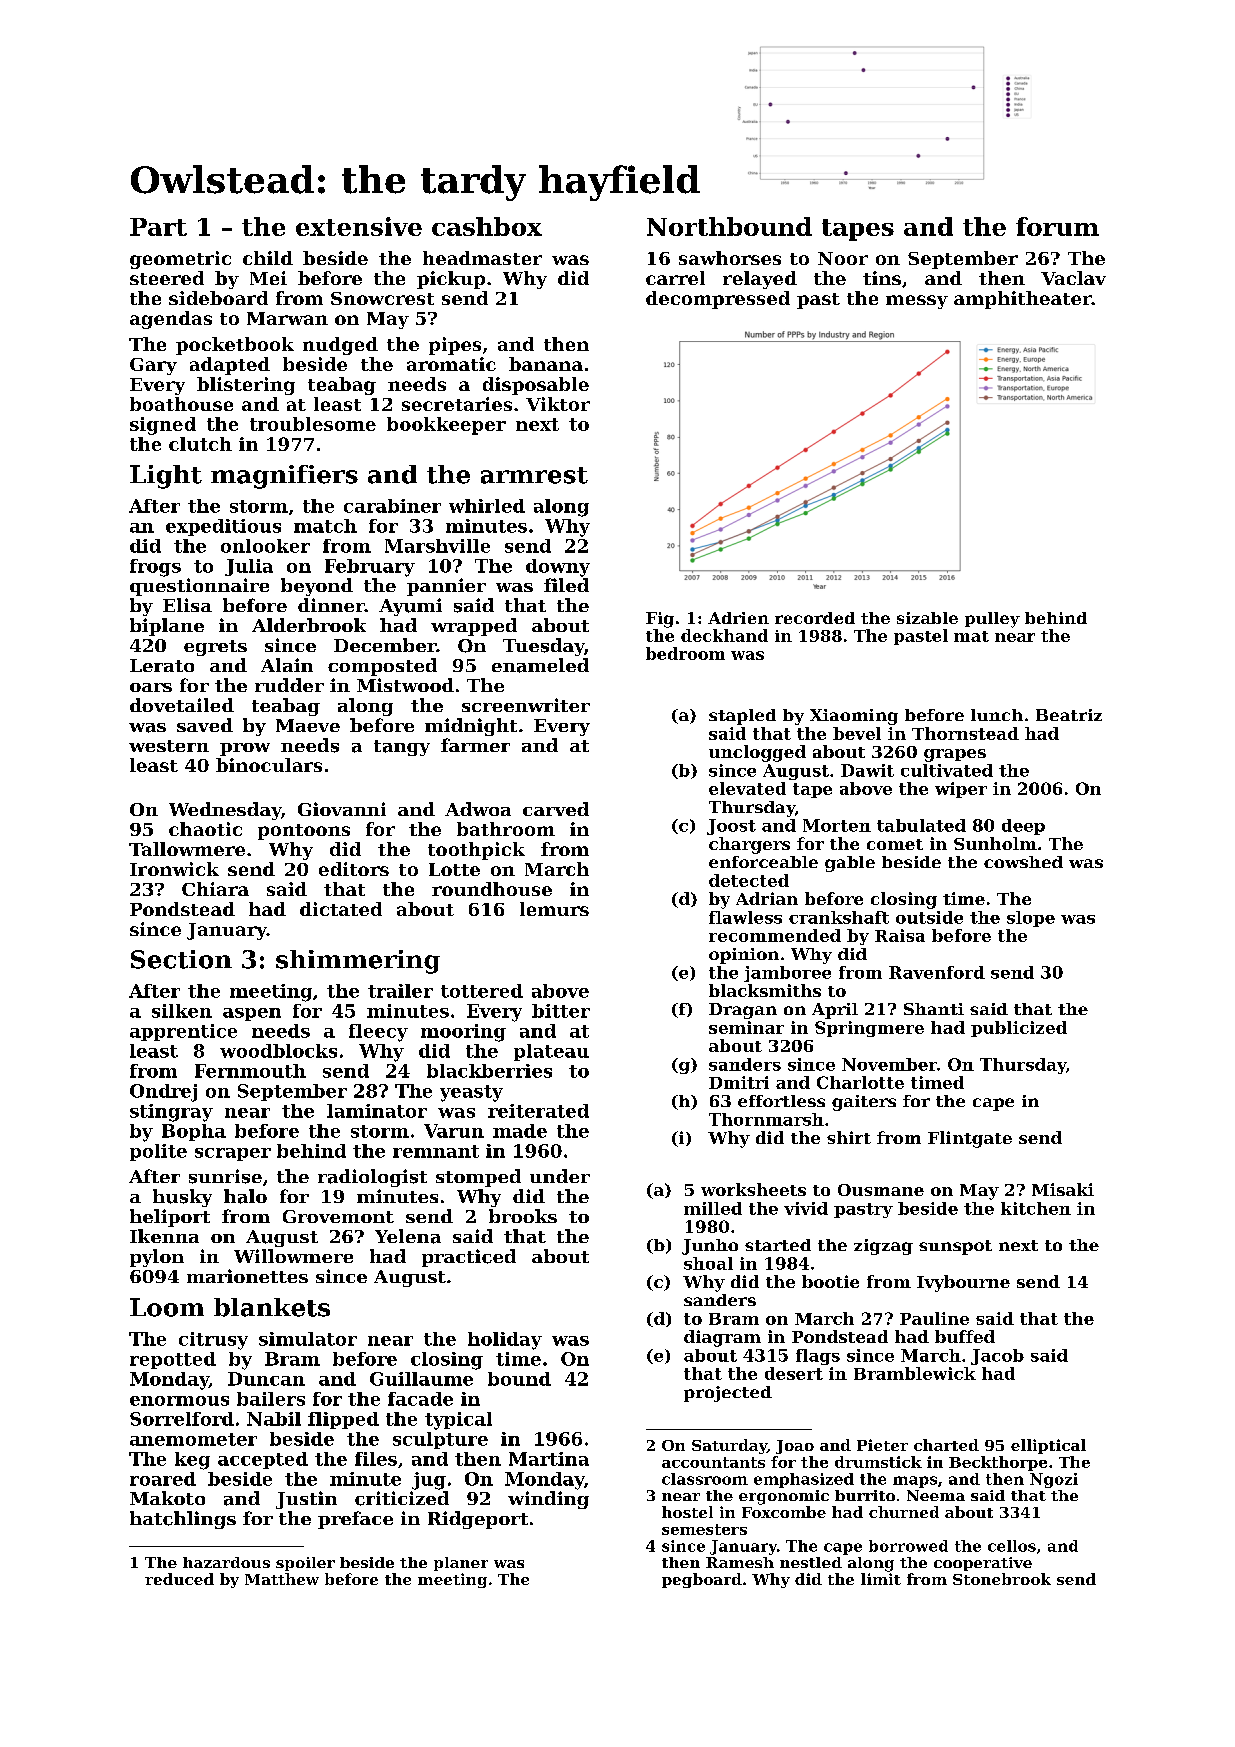 The width and height of the image is (1235, 1747). I want to click on projected, so click(728, 1394).
